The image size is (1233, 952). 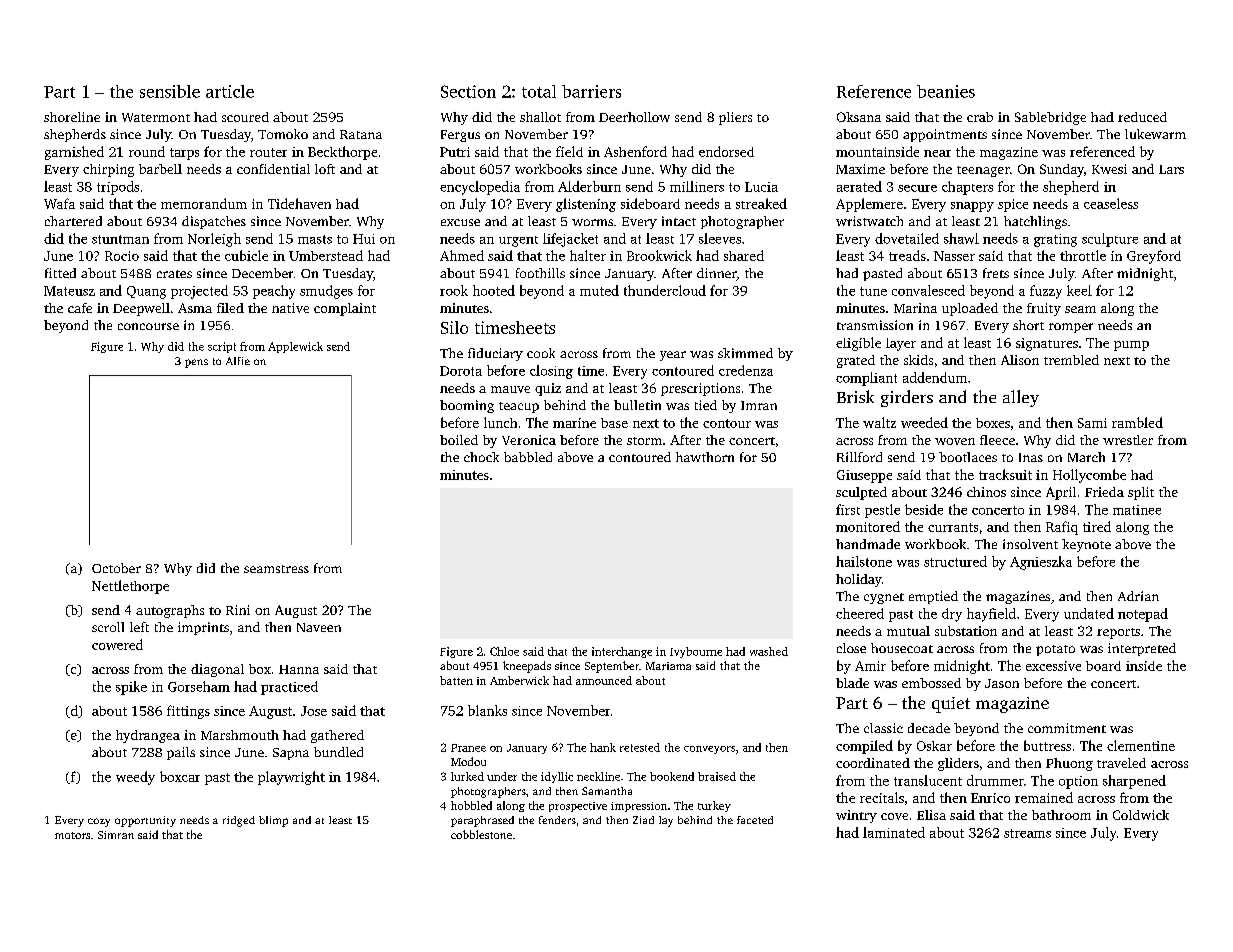 What do you see at coordinates (1141, 745) in the screenshot?
I see `clementine` at bounding box center [1141, 745].
